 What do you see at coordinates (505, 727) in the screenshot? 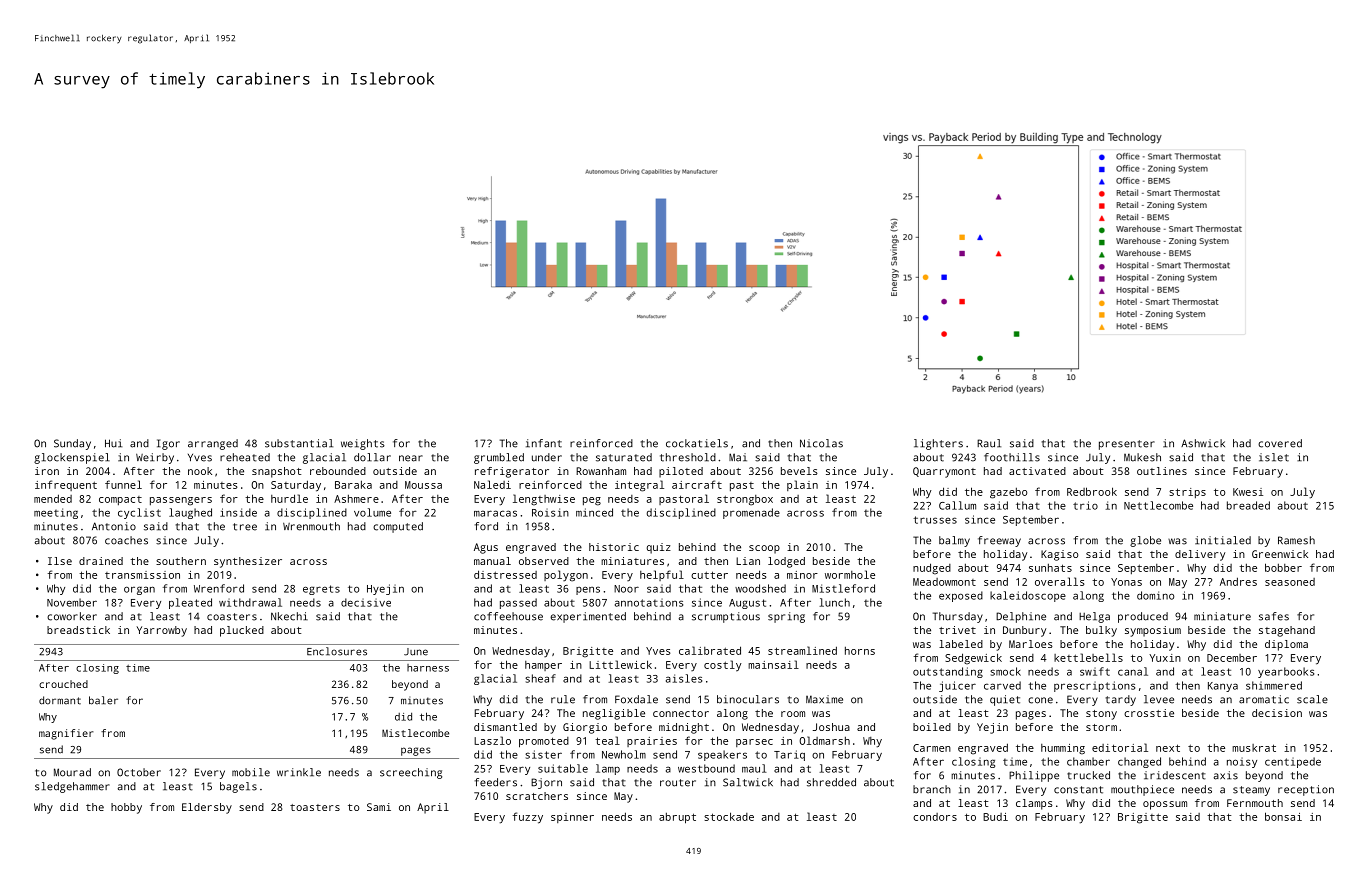
I see `dismantled` at bounding box center [505, 727].
